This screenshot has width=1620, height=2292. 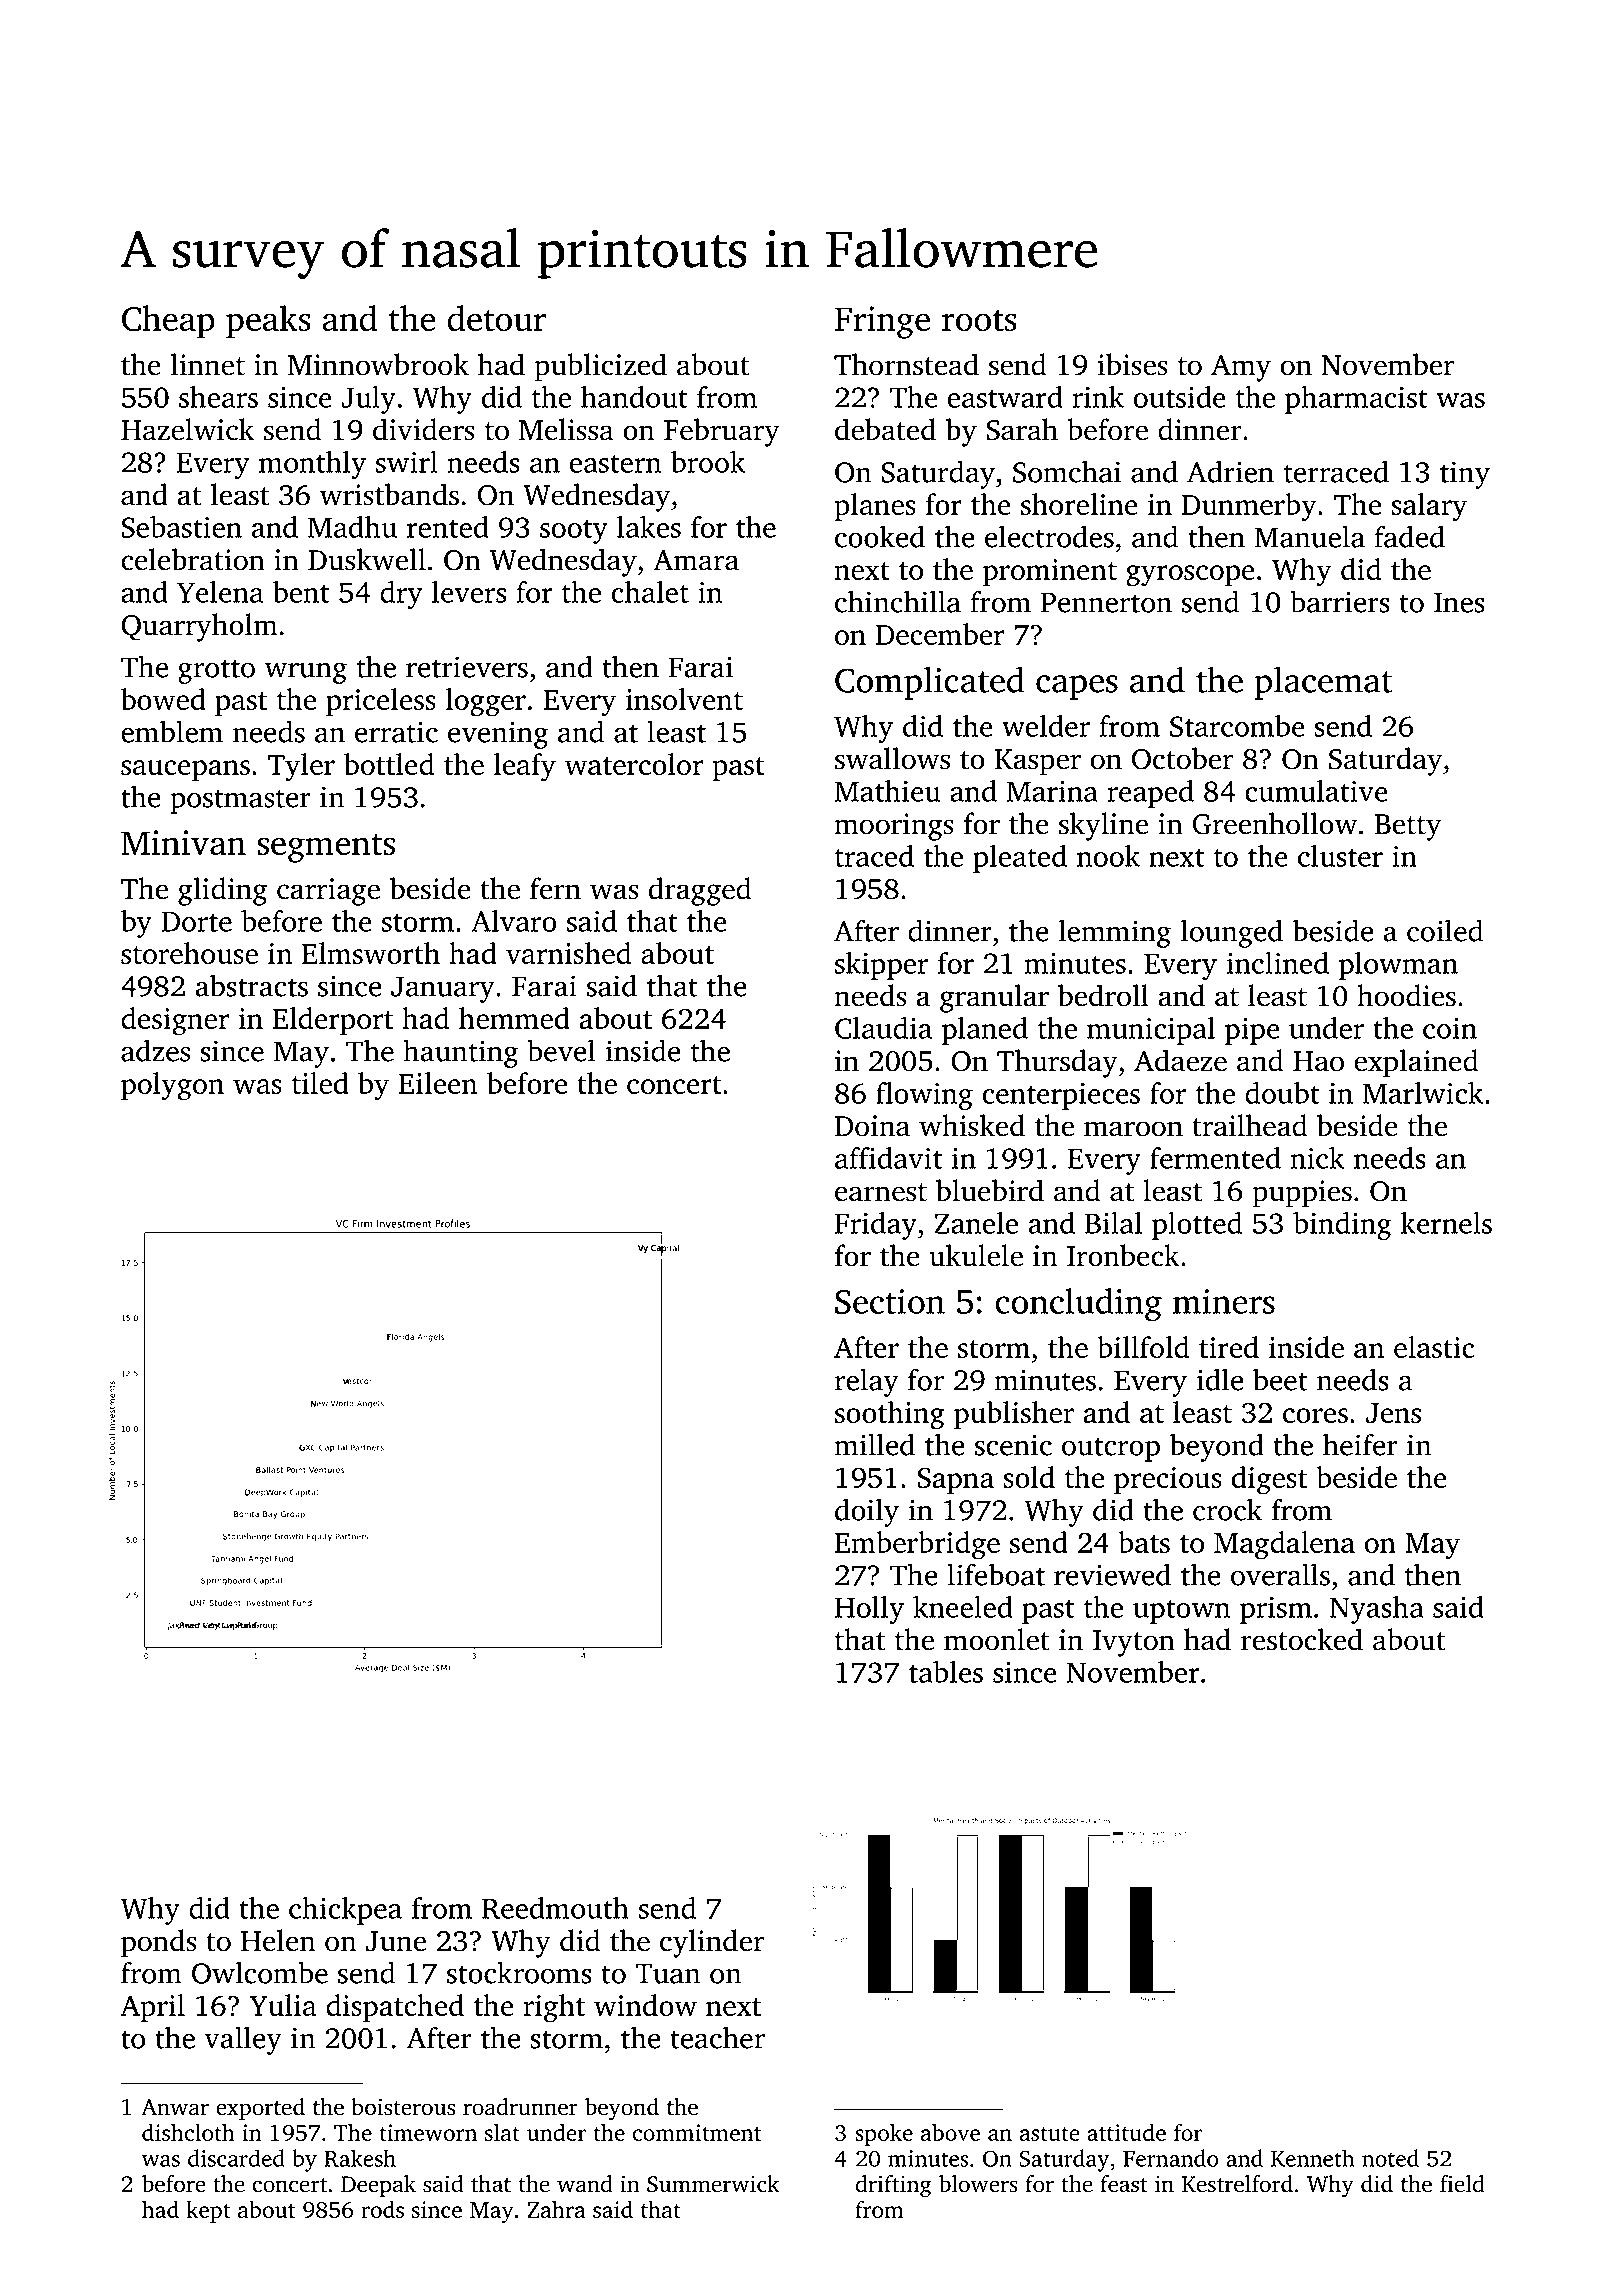 I want to click on bottled, so click(x=389, y=764).
